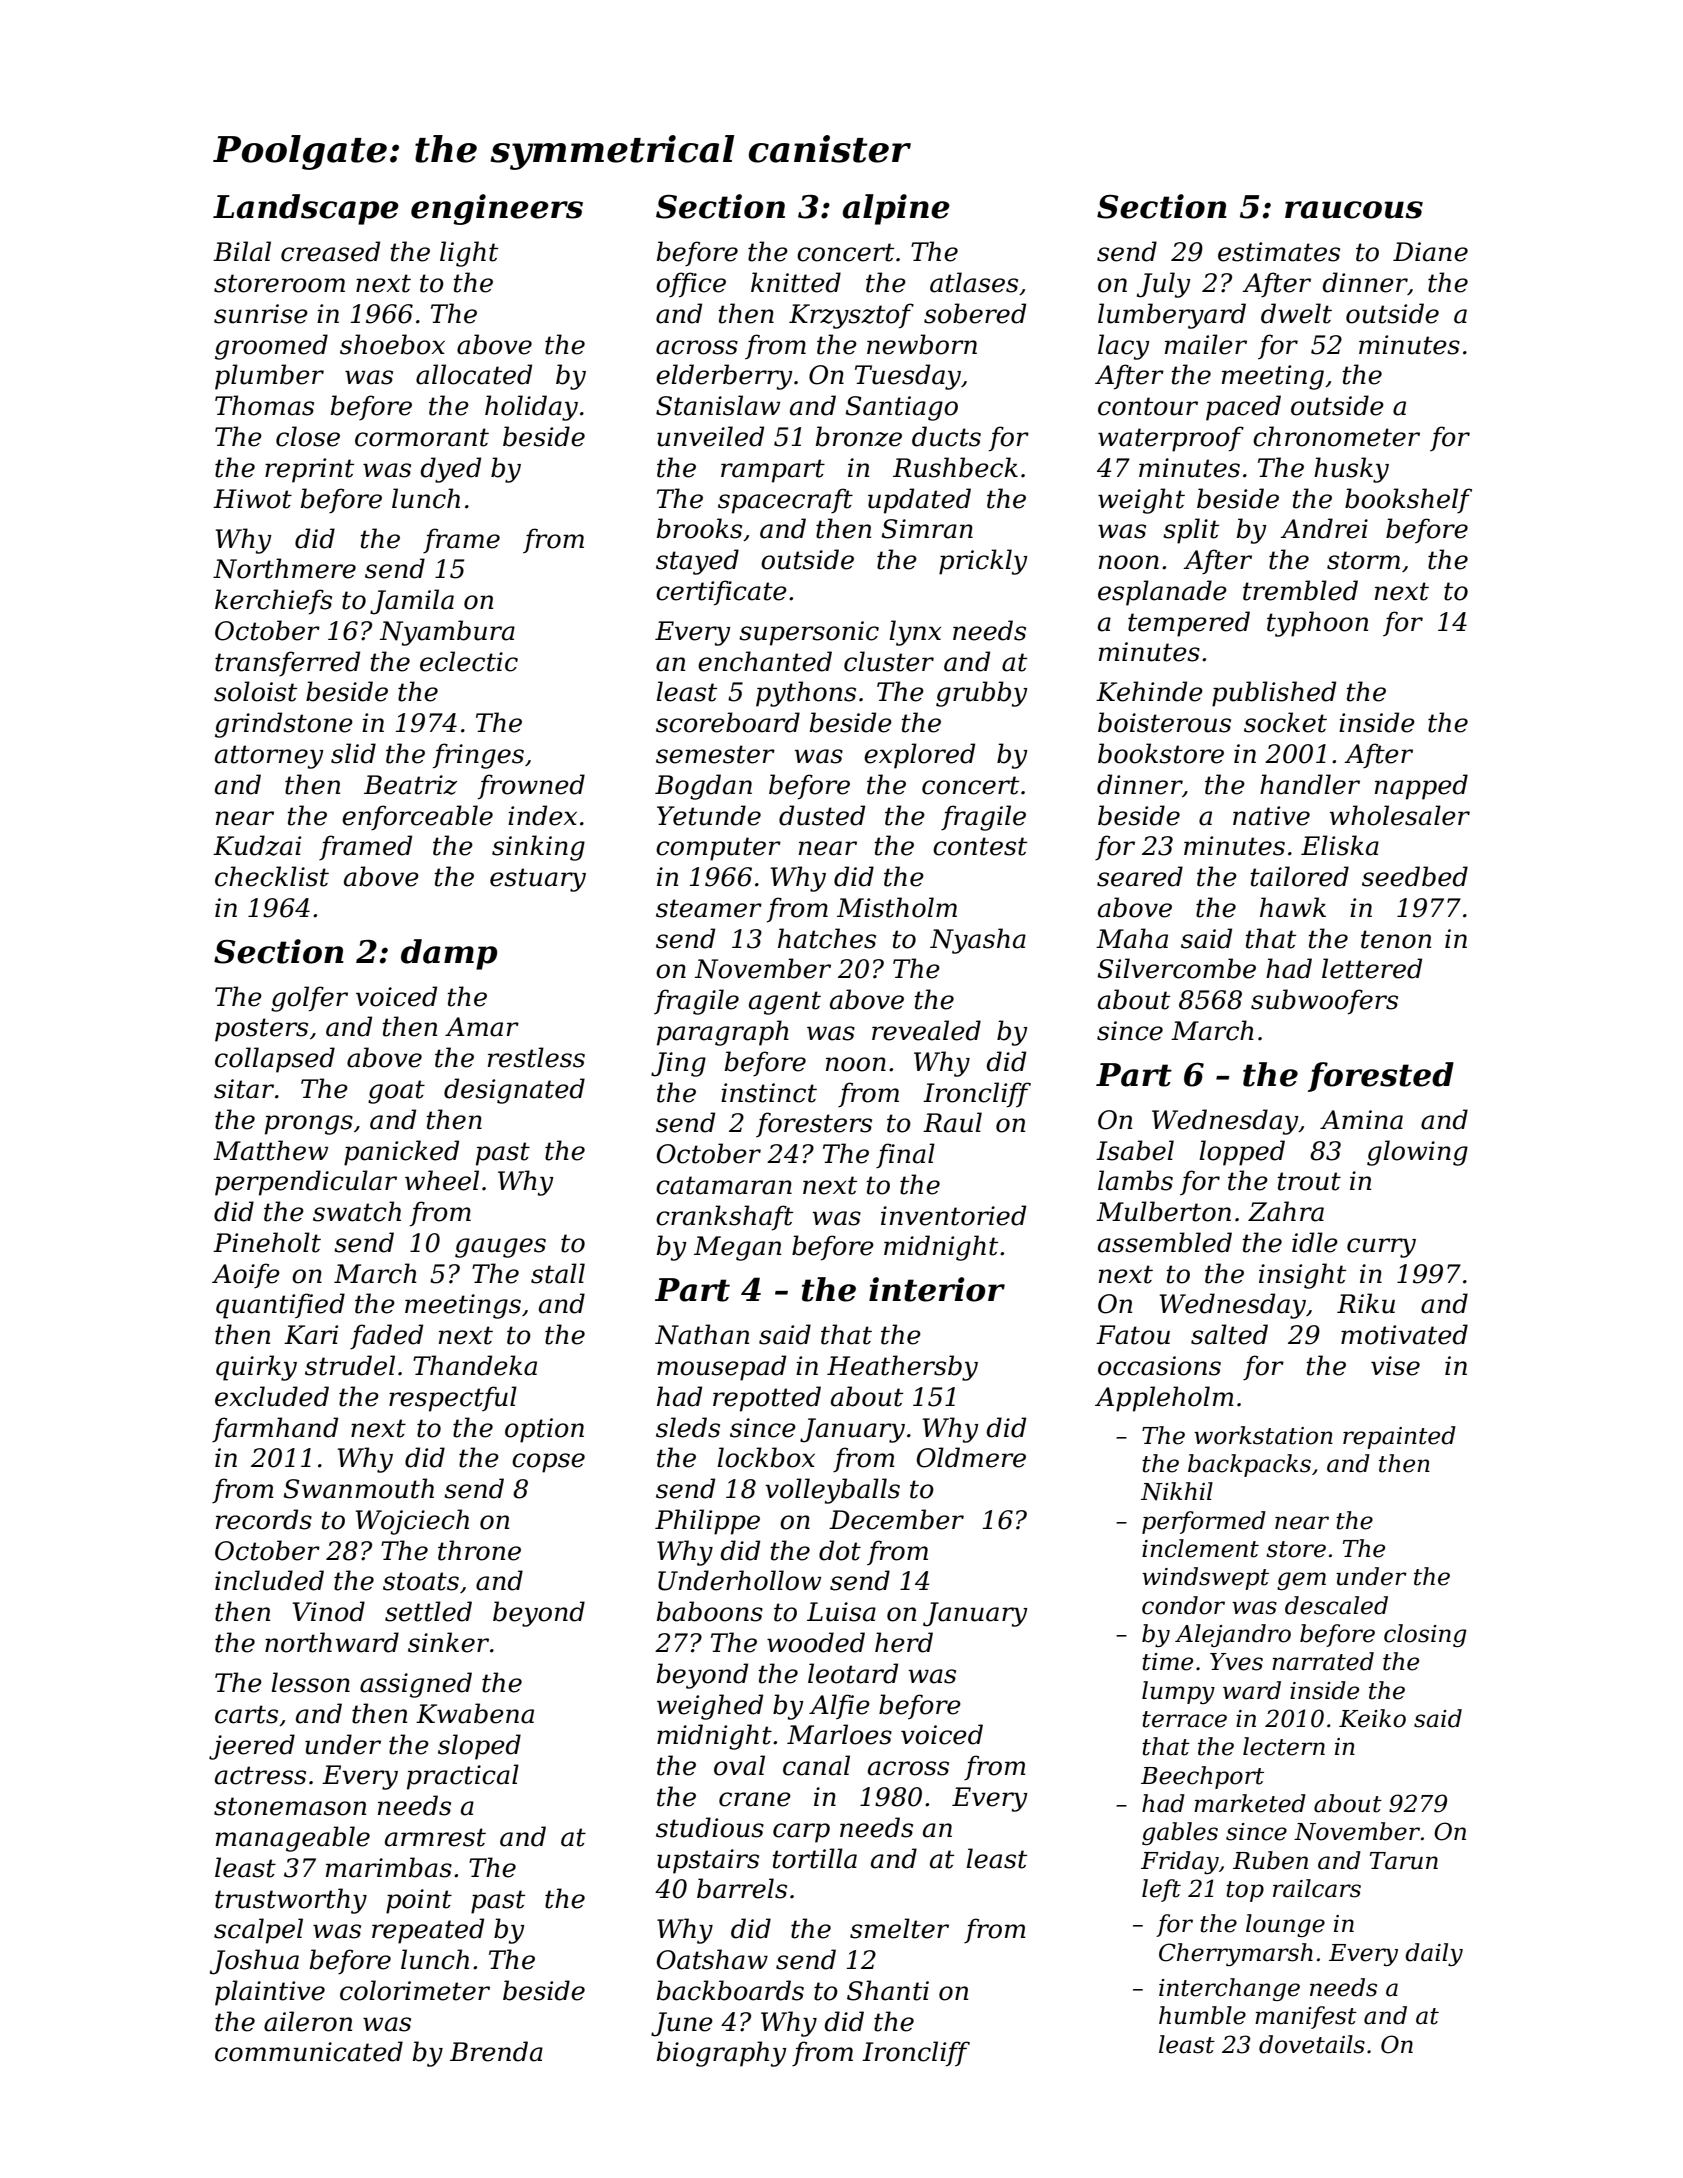 This document has height=2178, width=1683. I want to click on prickly, so click(983, 562).
